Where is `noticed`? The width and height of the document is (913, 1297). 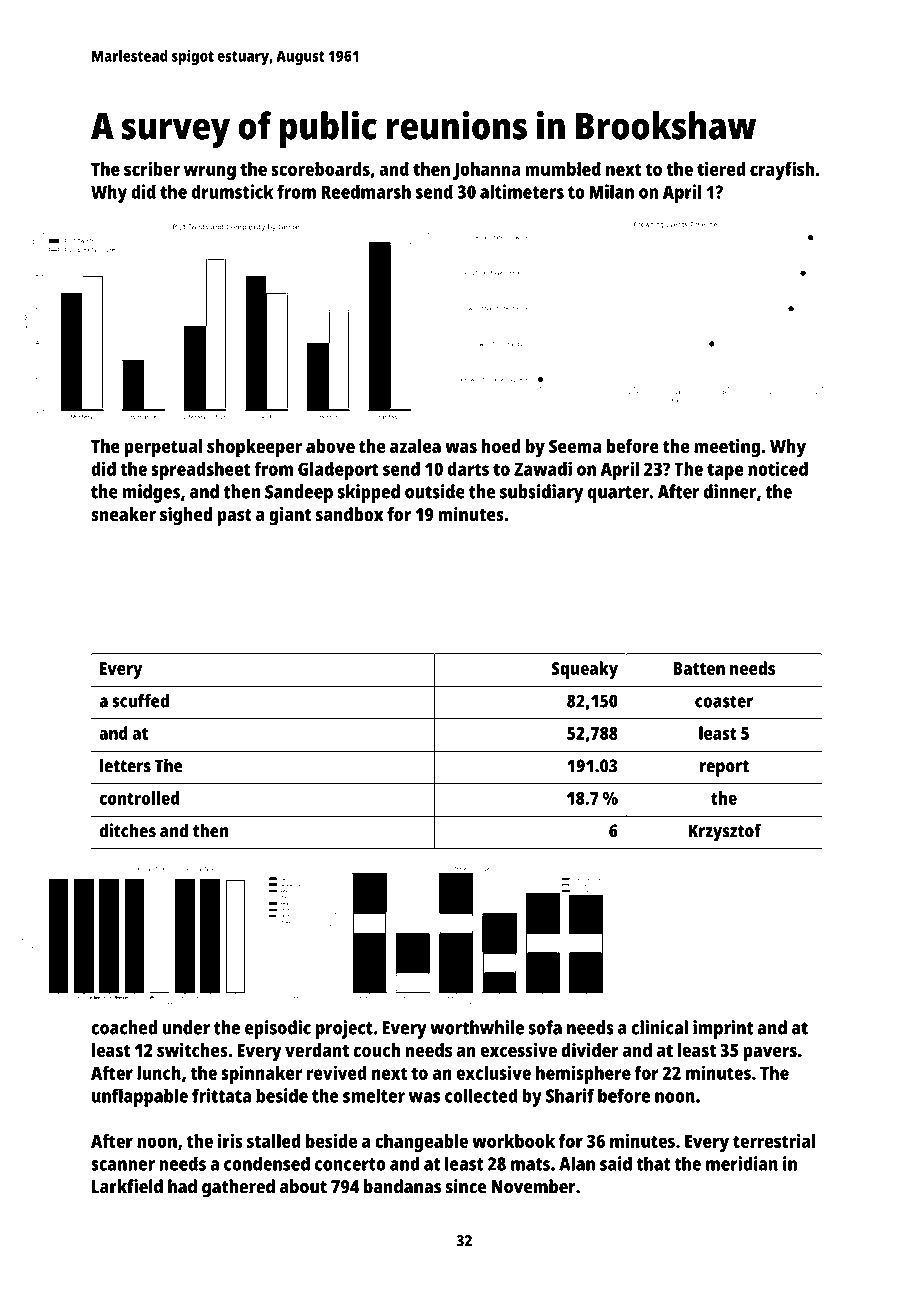 noticed is located at coordinates (778, 468).
